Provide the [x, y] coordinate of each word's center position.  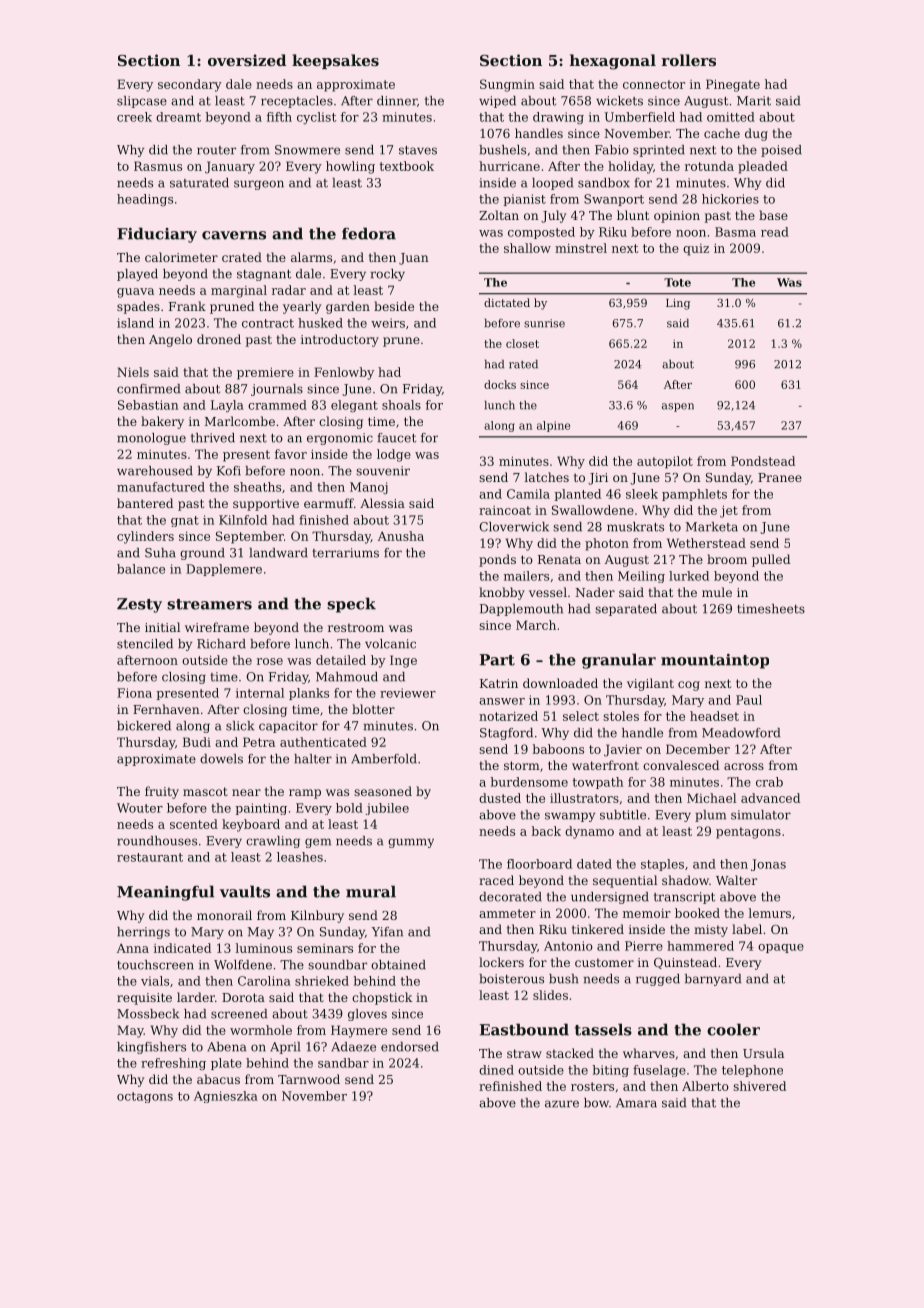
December [698, 749]
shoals [401, 405]
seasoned [383, 791]
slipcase [142, 102]
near [246, 792]
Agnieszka [226, 1097]
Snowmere [307, 150]
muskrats [635, 527]
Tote [677, 282]
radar [289, 290]
